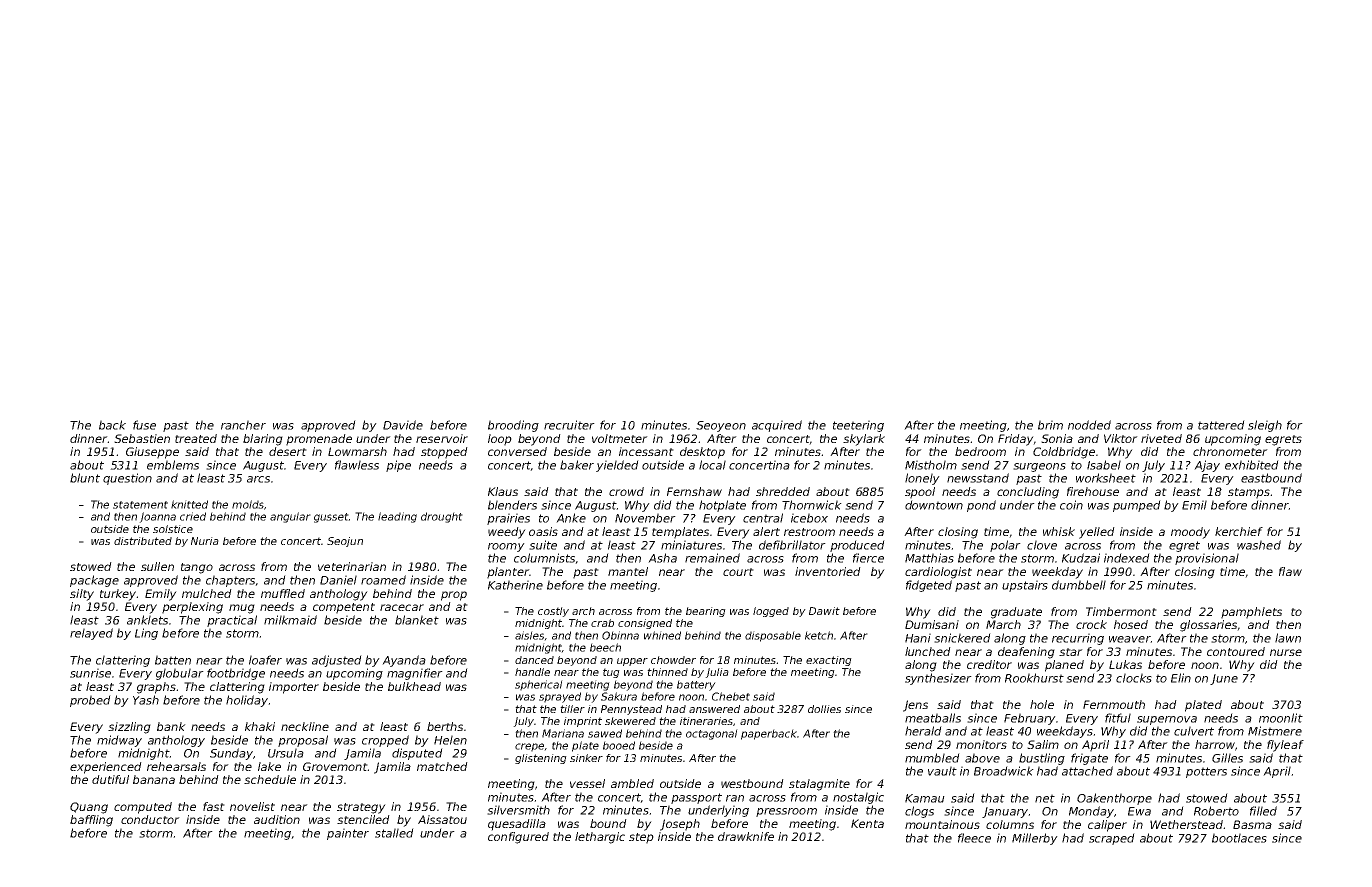 The height and width of the screenshot is (887, 1372). What do you see at coordinates (1050, 425) in the screenshot?
I see `brim` at bounding box center [1050, 425].
